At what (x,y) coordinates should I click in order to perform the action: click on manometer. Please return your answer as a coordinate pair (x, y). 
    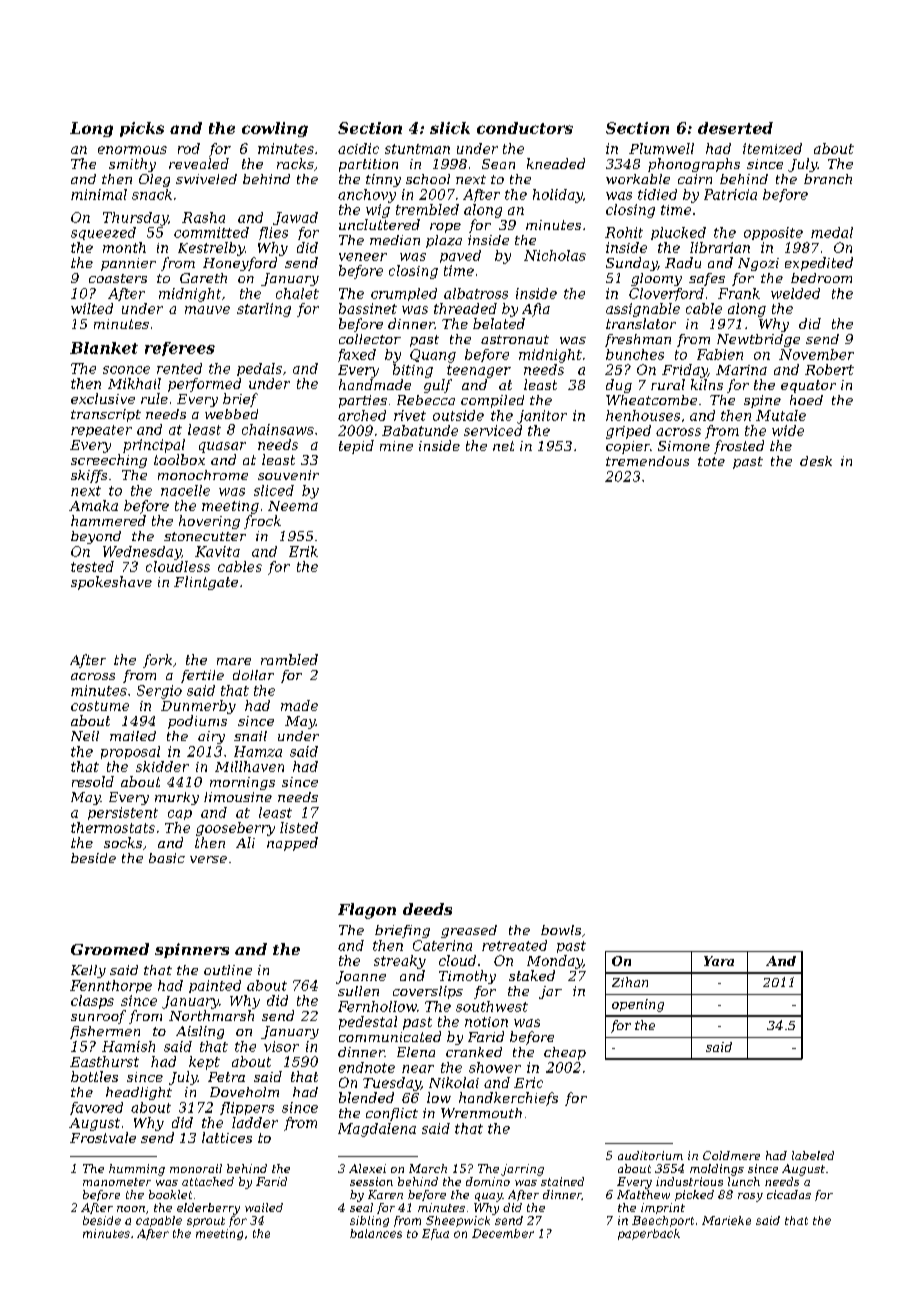
    Looking at the image, I should click on (117, 1182).
